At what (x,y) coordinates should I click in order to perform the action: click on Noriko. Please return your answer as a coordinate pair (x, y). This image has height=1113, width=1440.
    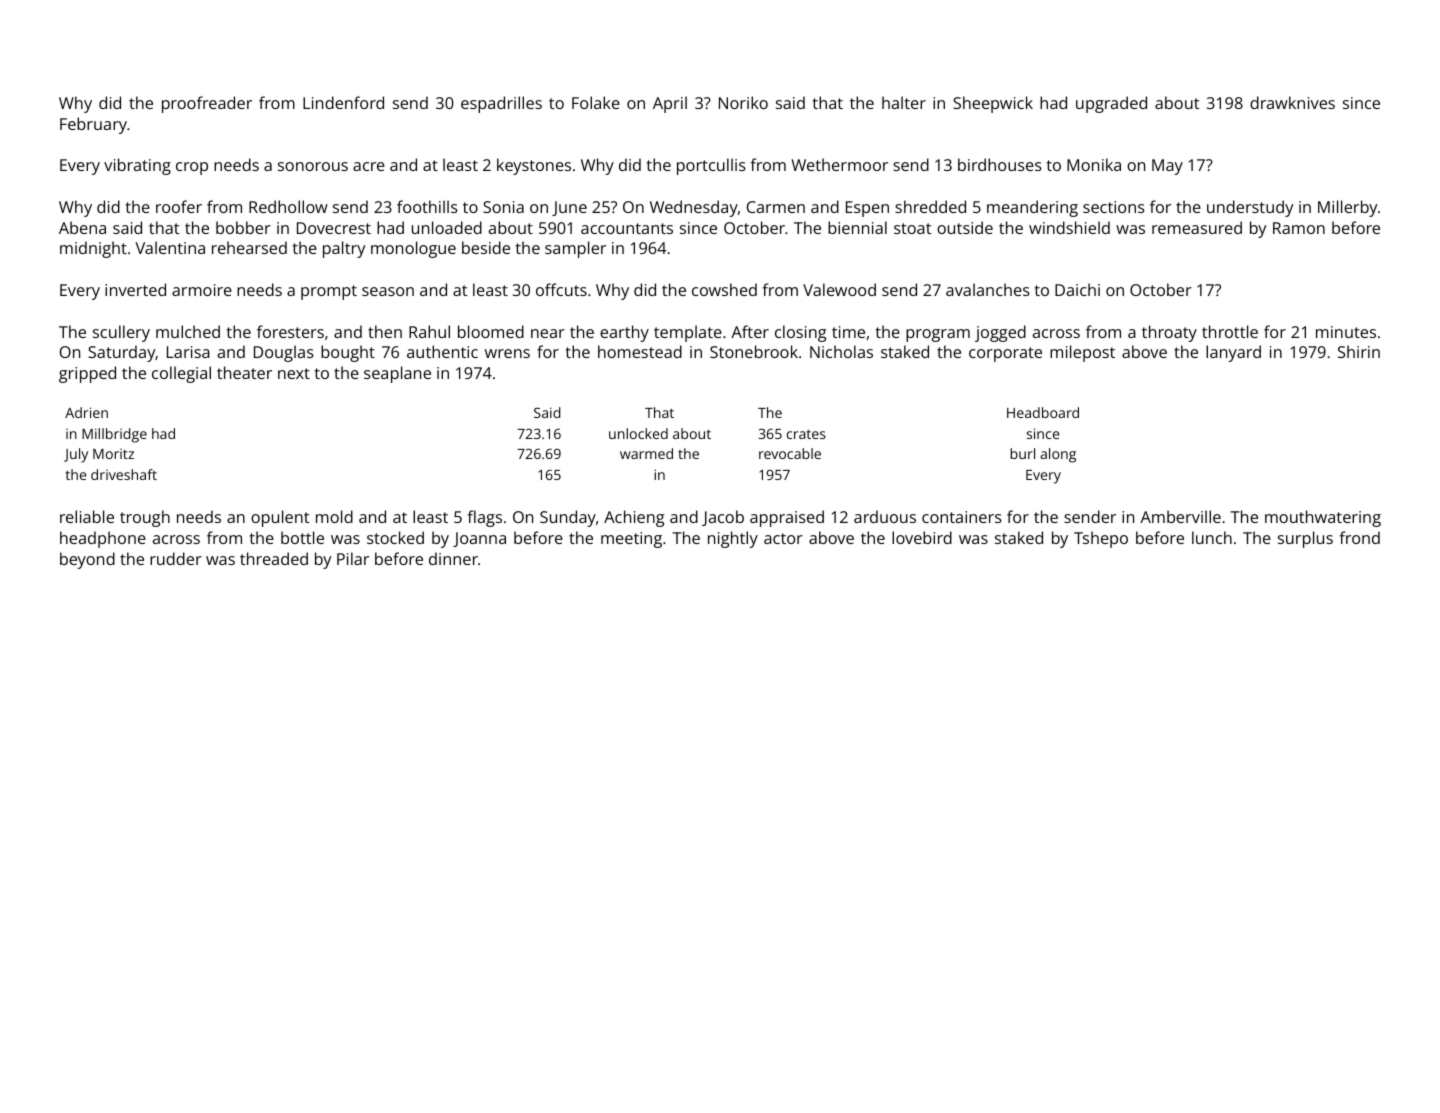
    Looking at the image, I should click on (743, 102).
